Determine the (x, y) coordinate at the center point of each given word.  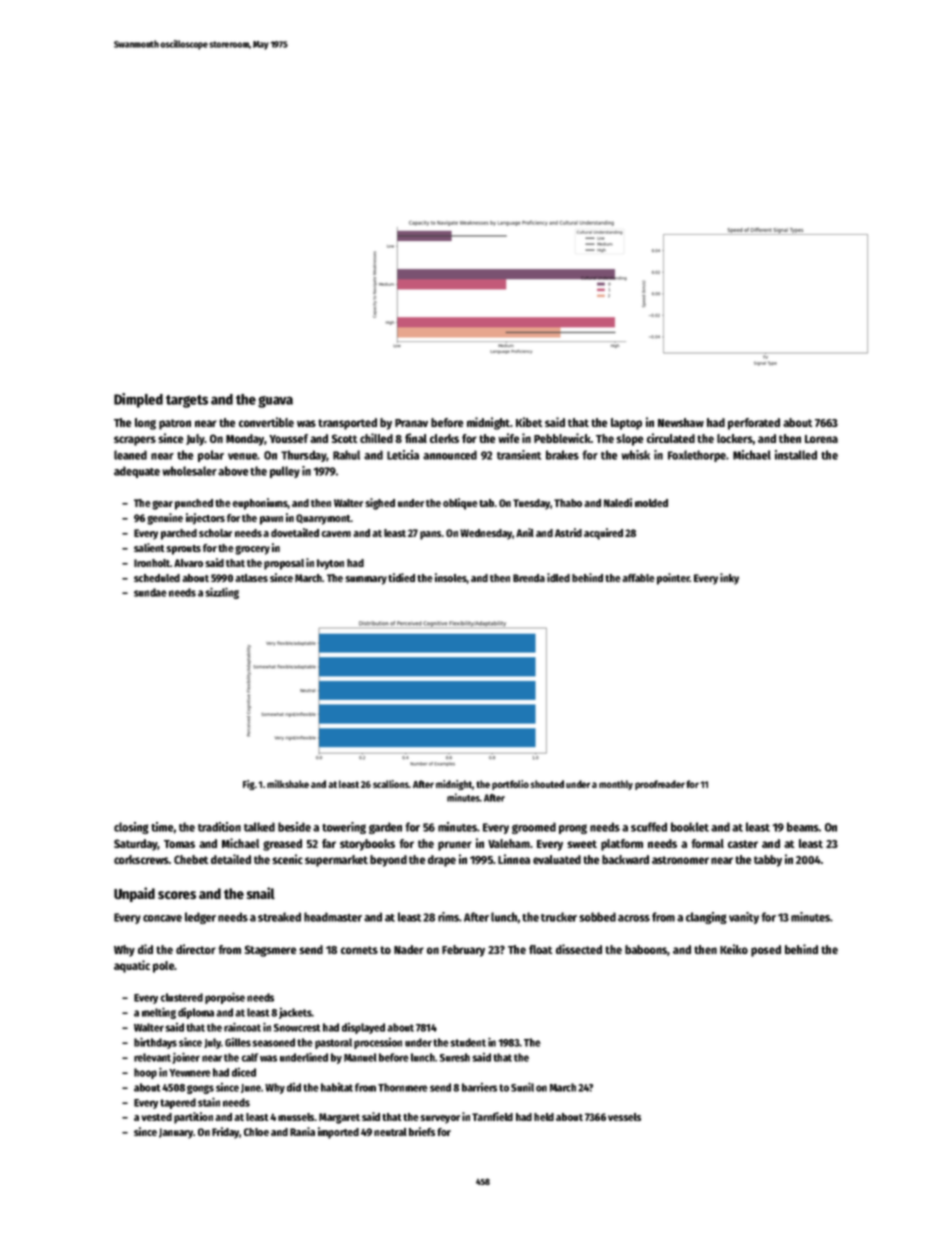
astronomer (680, 860)
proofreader (660, 785)
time (162, 827)
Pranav (411, 423)
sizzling (222, 593)
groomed (534, 828)
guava (275, 402)
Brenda (529, 578)
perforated (754, 424)
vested (156, 1117)
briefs (422, 1131)
